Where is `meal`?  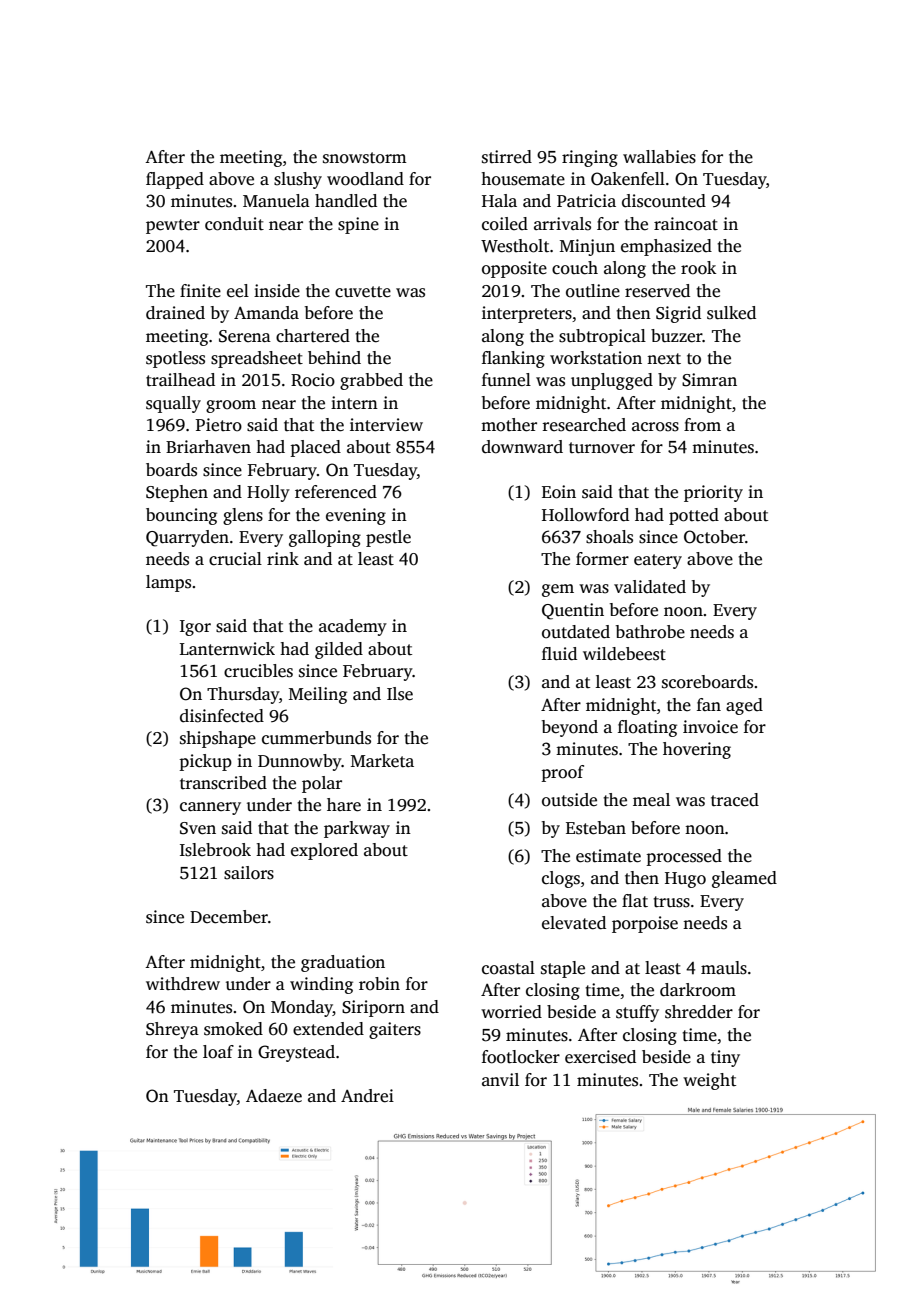
meal is located at coordinates (651, 800).
